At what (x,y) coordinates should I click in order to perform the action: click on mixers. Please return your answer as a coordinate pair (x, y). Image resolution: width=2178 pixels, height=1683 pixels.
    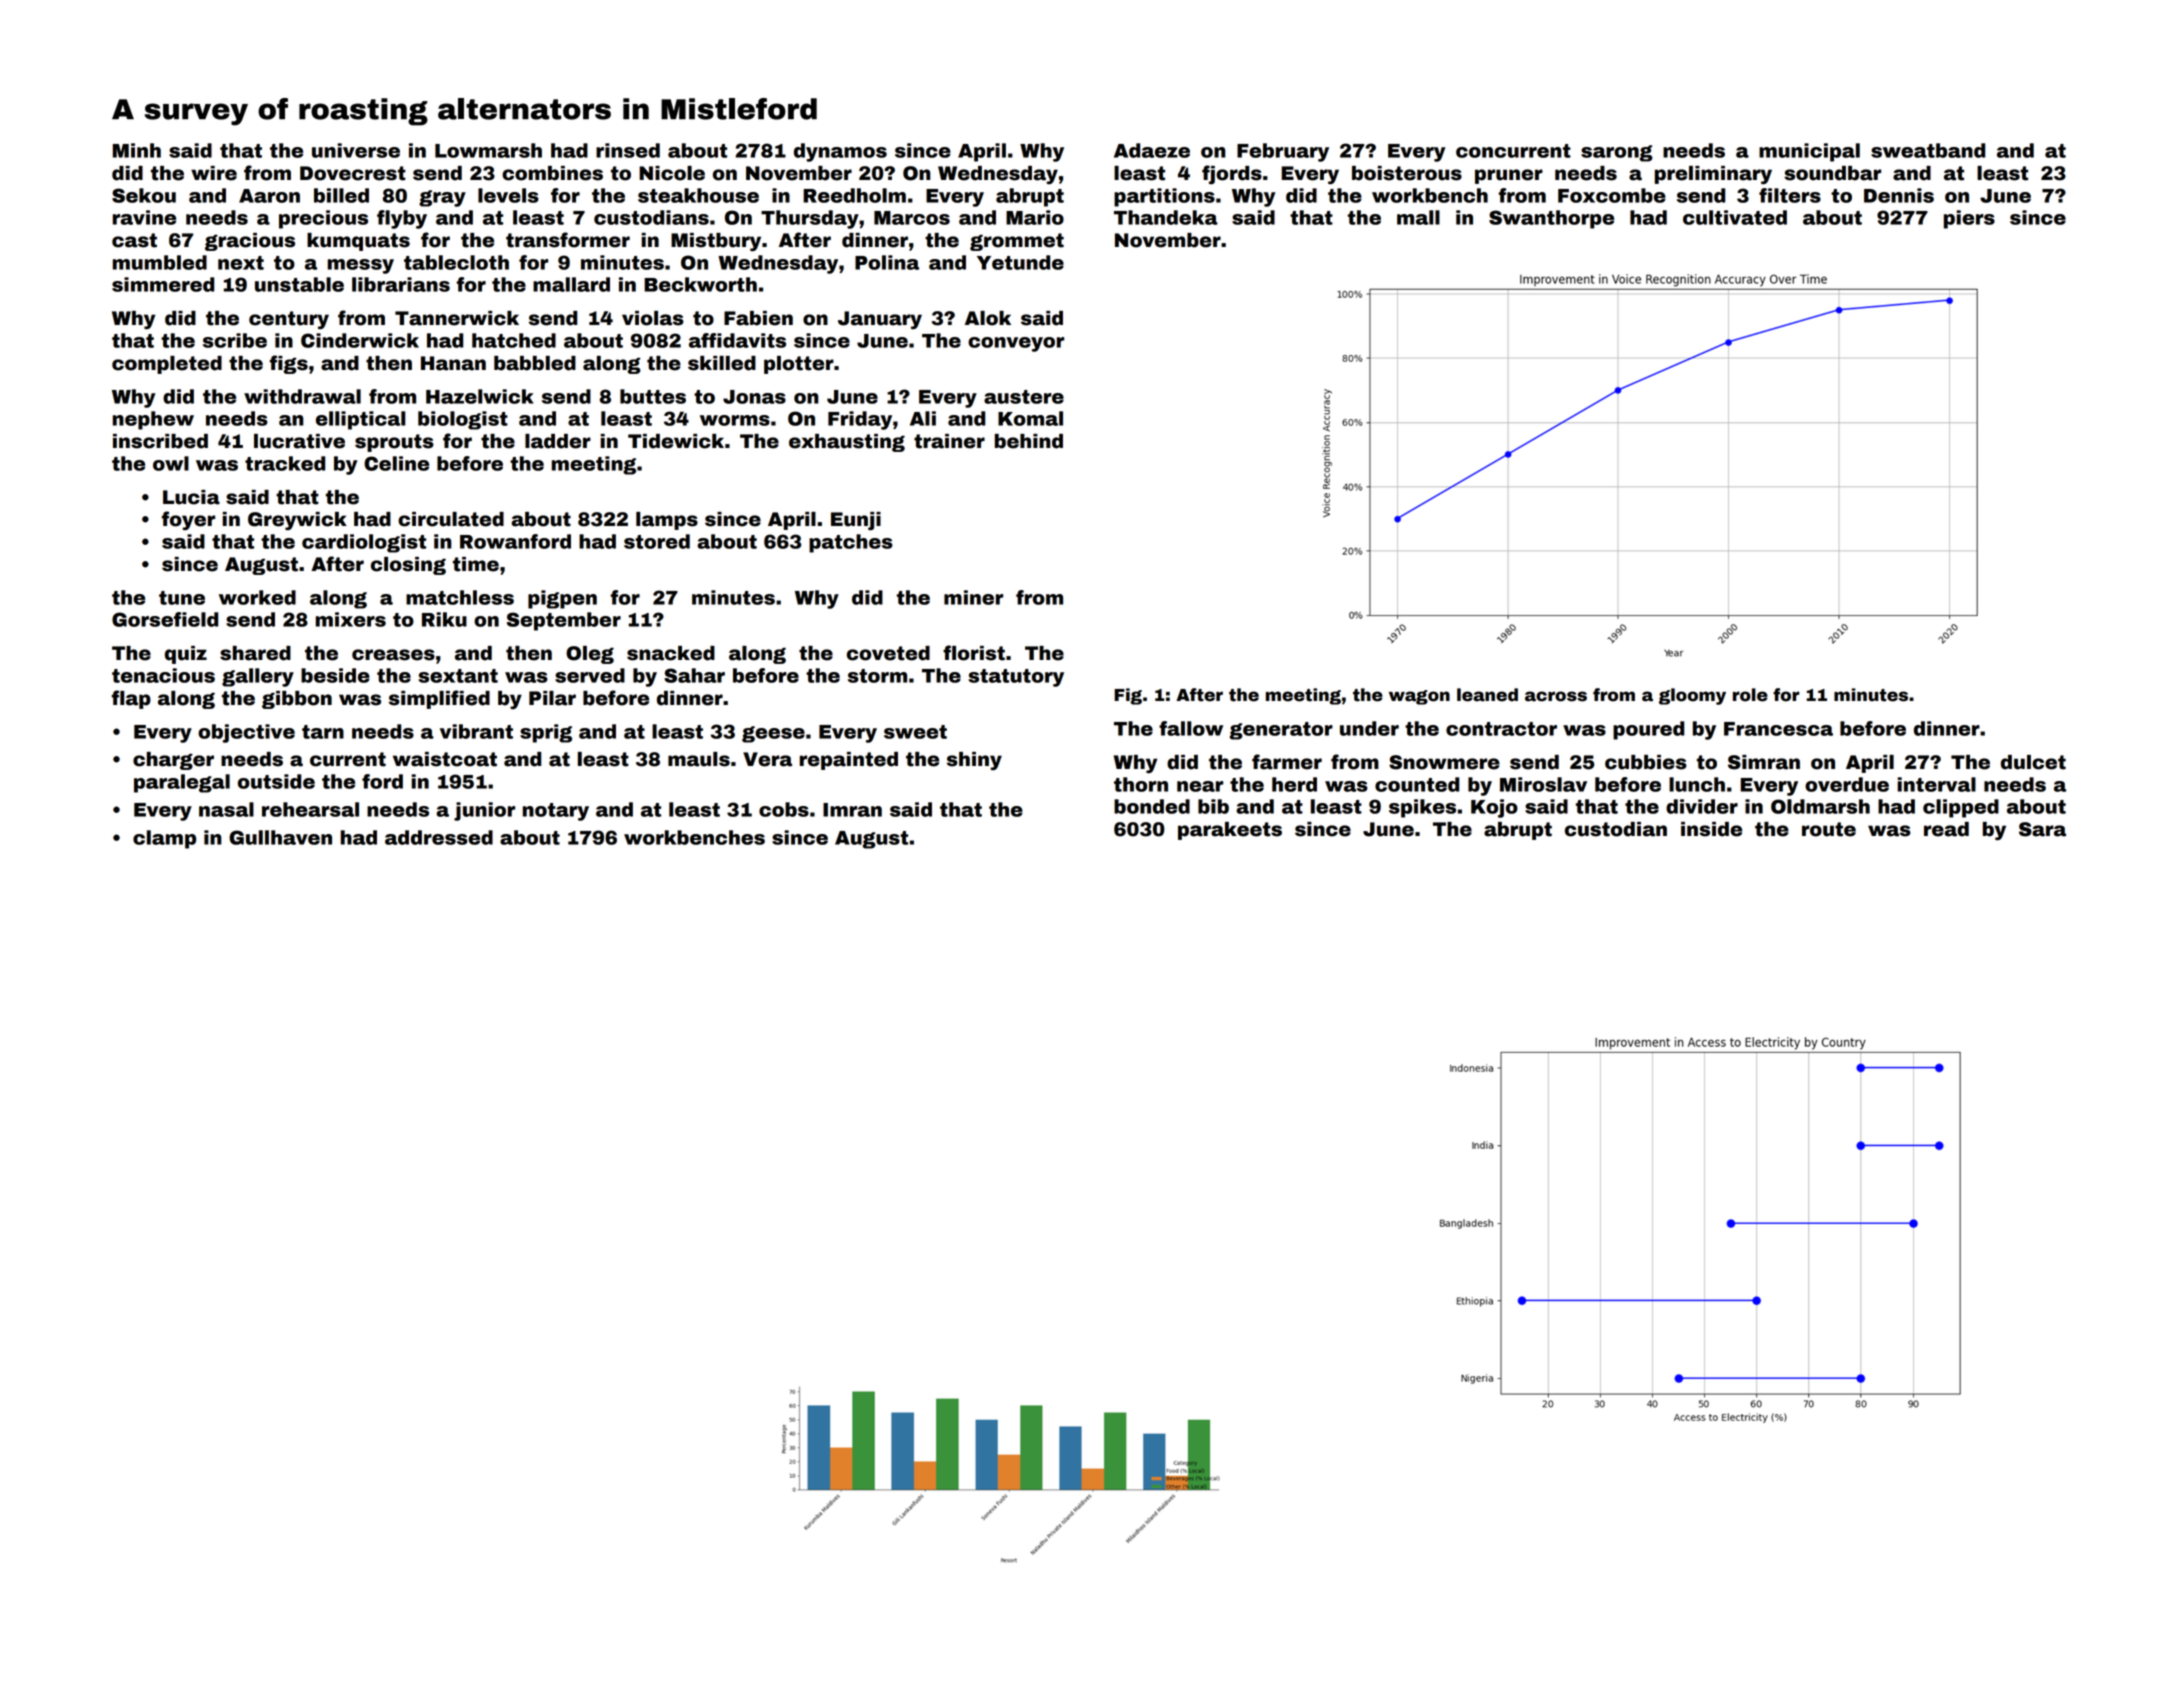
    Looking at the image, I should click on (351, 619).
